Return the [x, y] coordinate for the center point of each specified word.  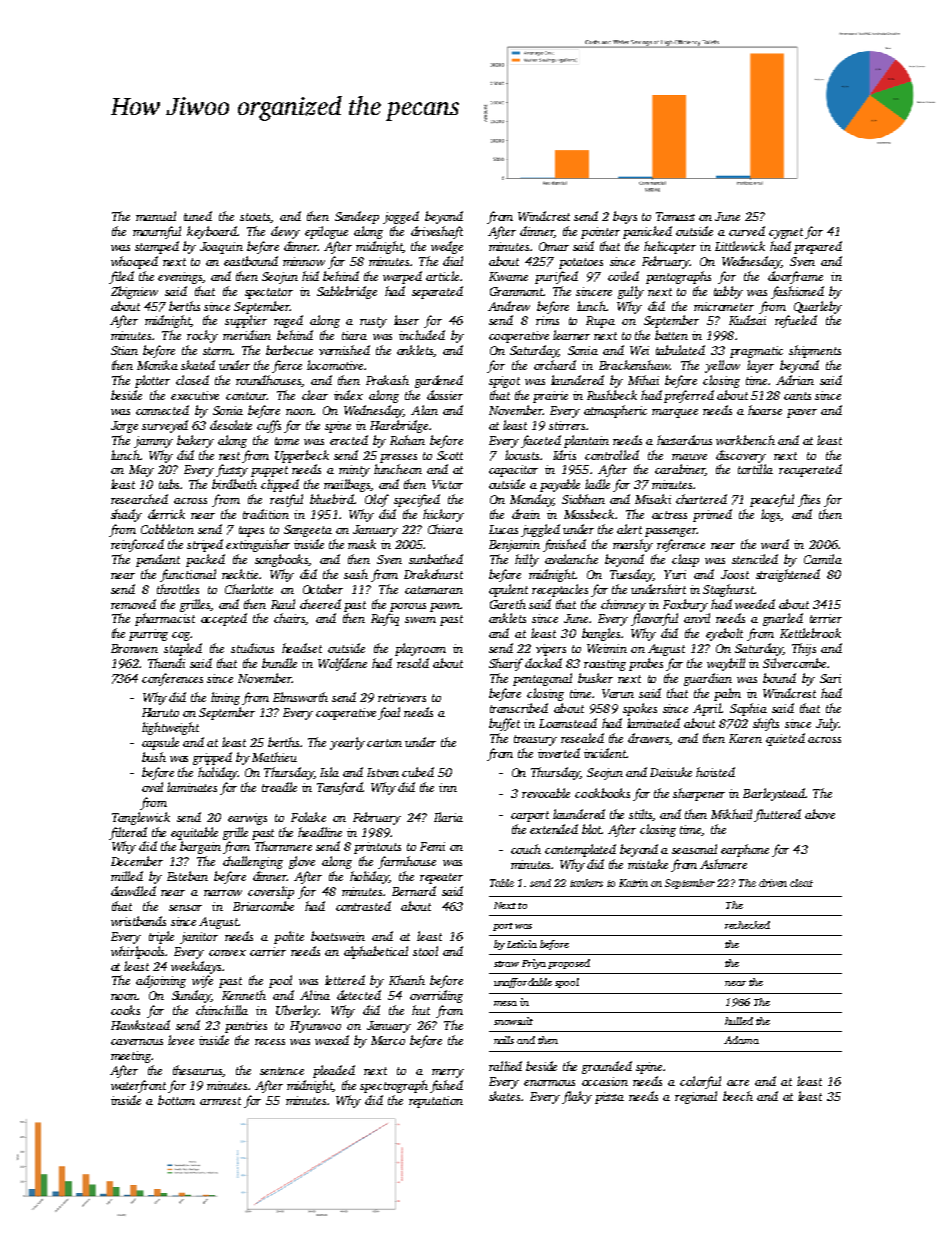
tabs [169, 484]
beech [738, 1096]
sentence [282, 1071]
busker [595, 678]
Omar [554, 246]
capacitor [513, 471]
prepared [818, 247]
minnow [304, 261]
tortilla [755, 469]
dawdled [133, 891]
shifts [766, 724]
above [820, 814]
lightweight [170, 728]
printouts [377, 848]
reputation [436, 1102]
